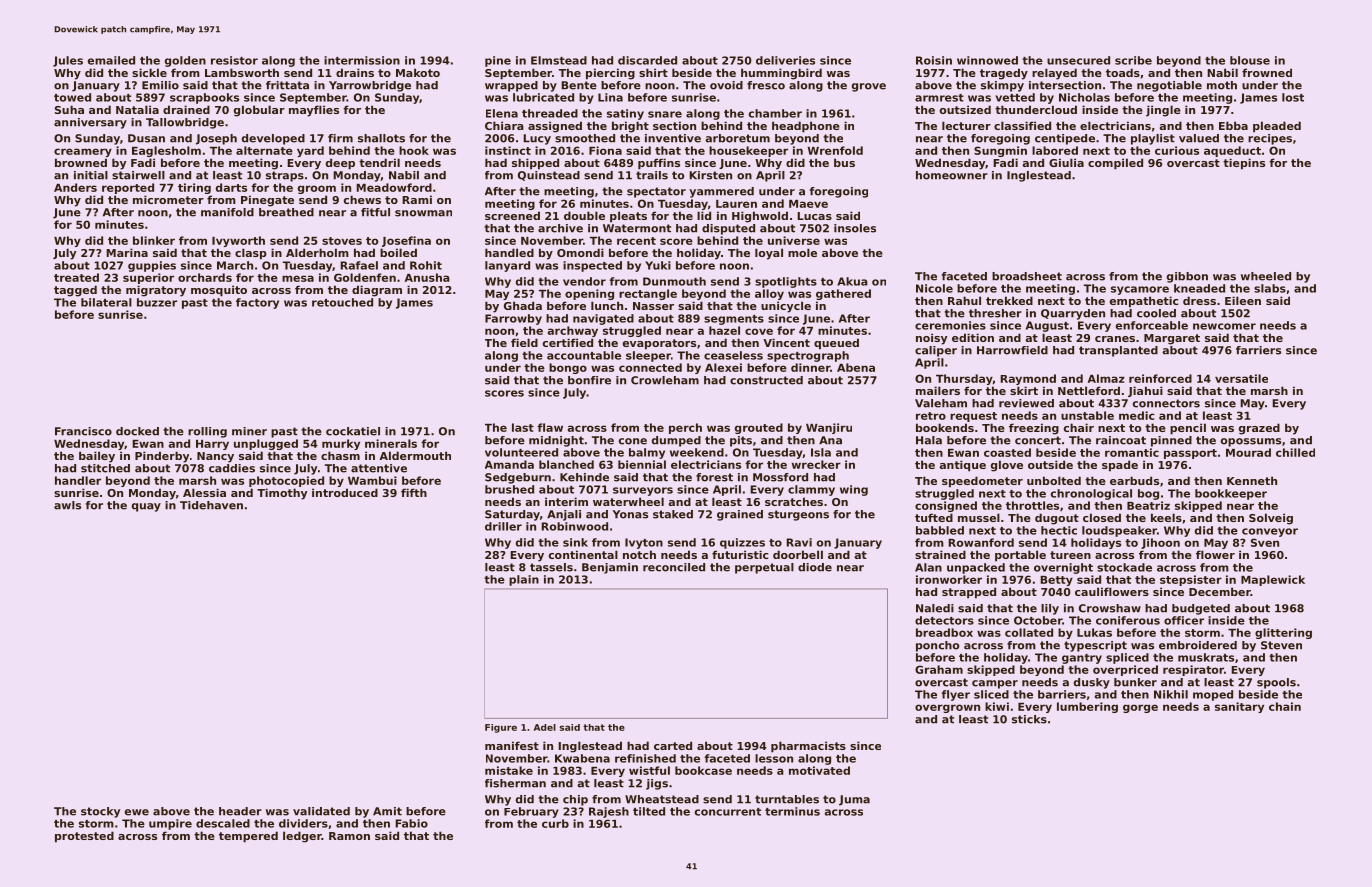 The image size is (1372, 887). I want to click on Figure, so click(501, 728).
